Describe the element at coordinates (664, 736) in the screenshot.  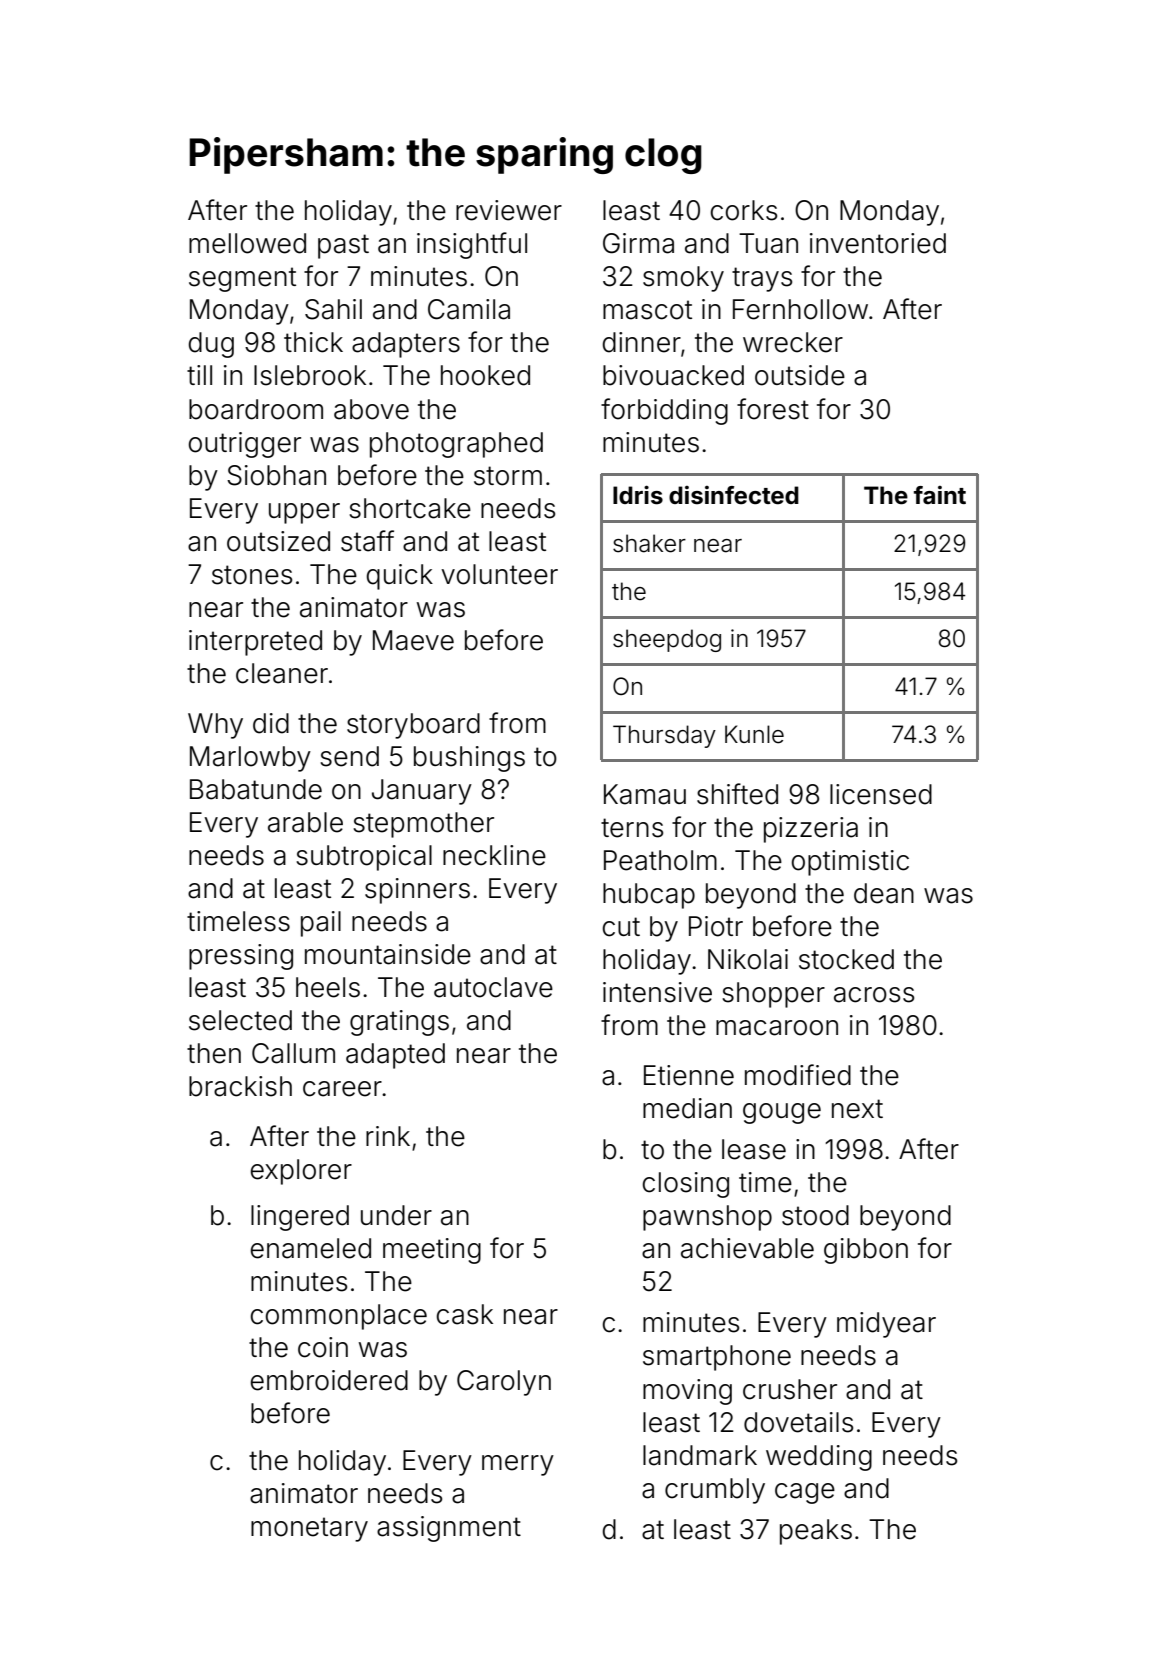
I see `Thursday` at that location.
